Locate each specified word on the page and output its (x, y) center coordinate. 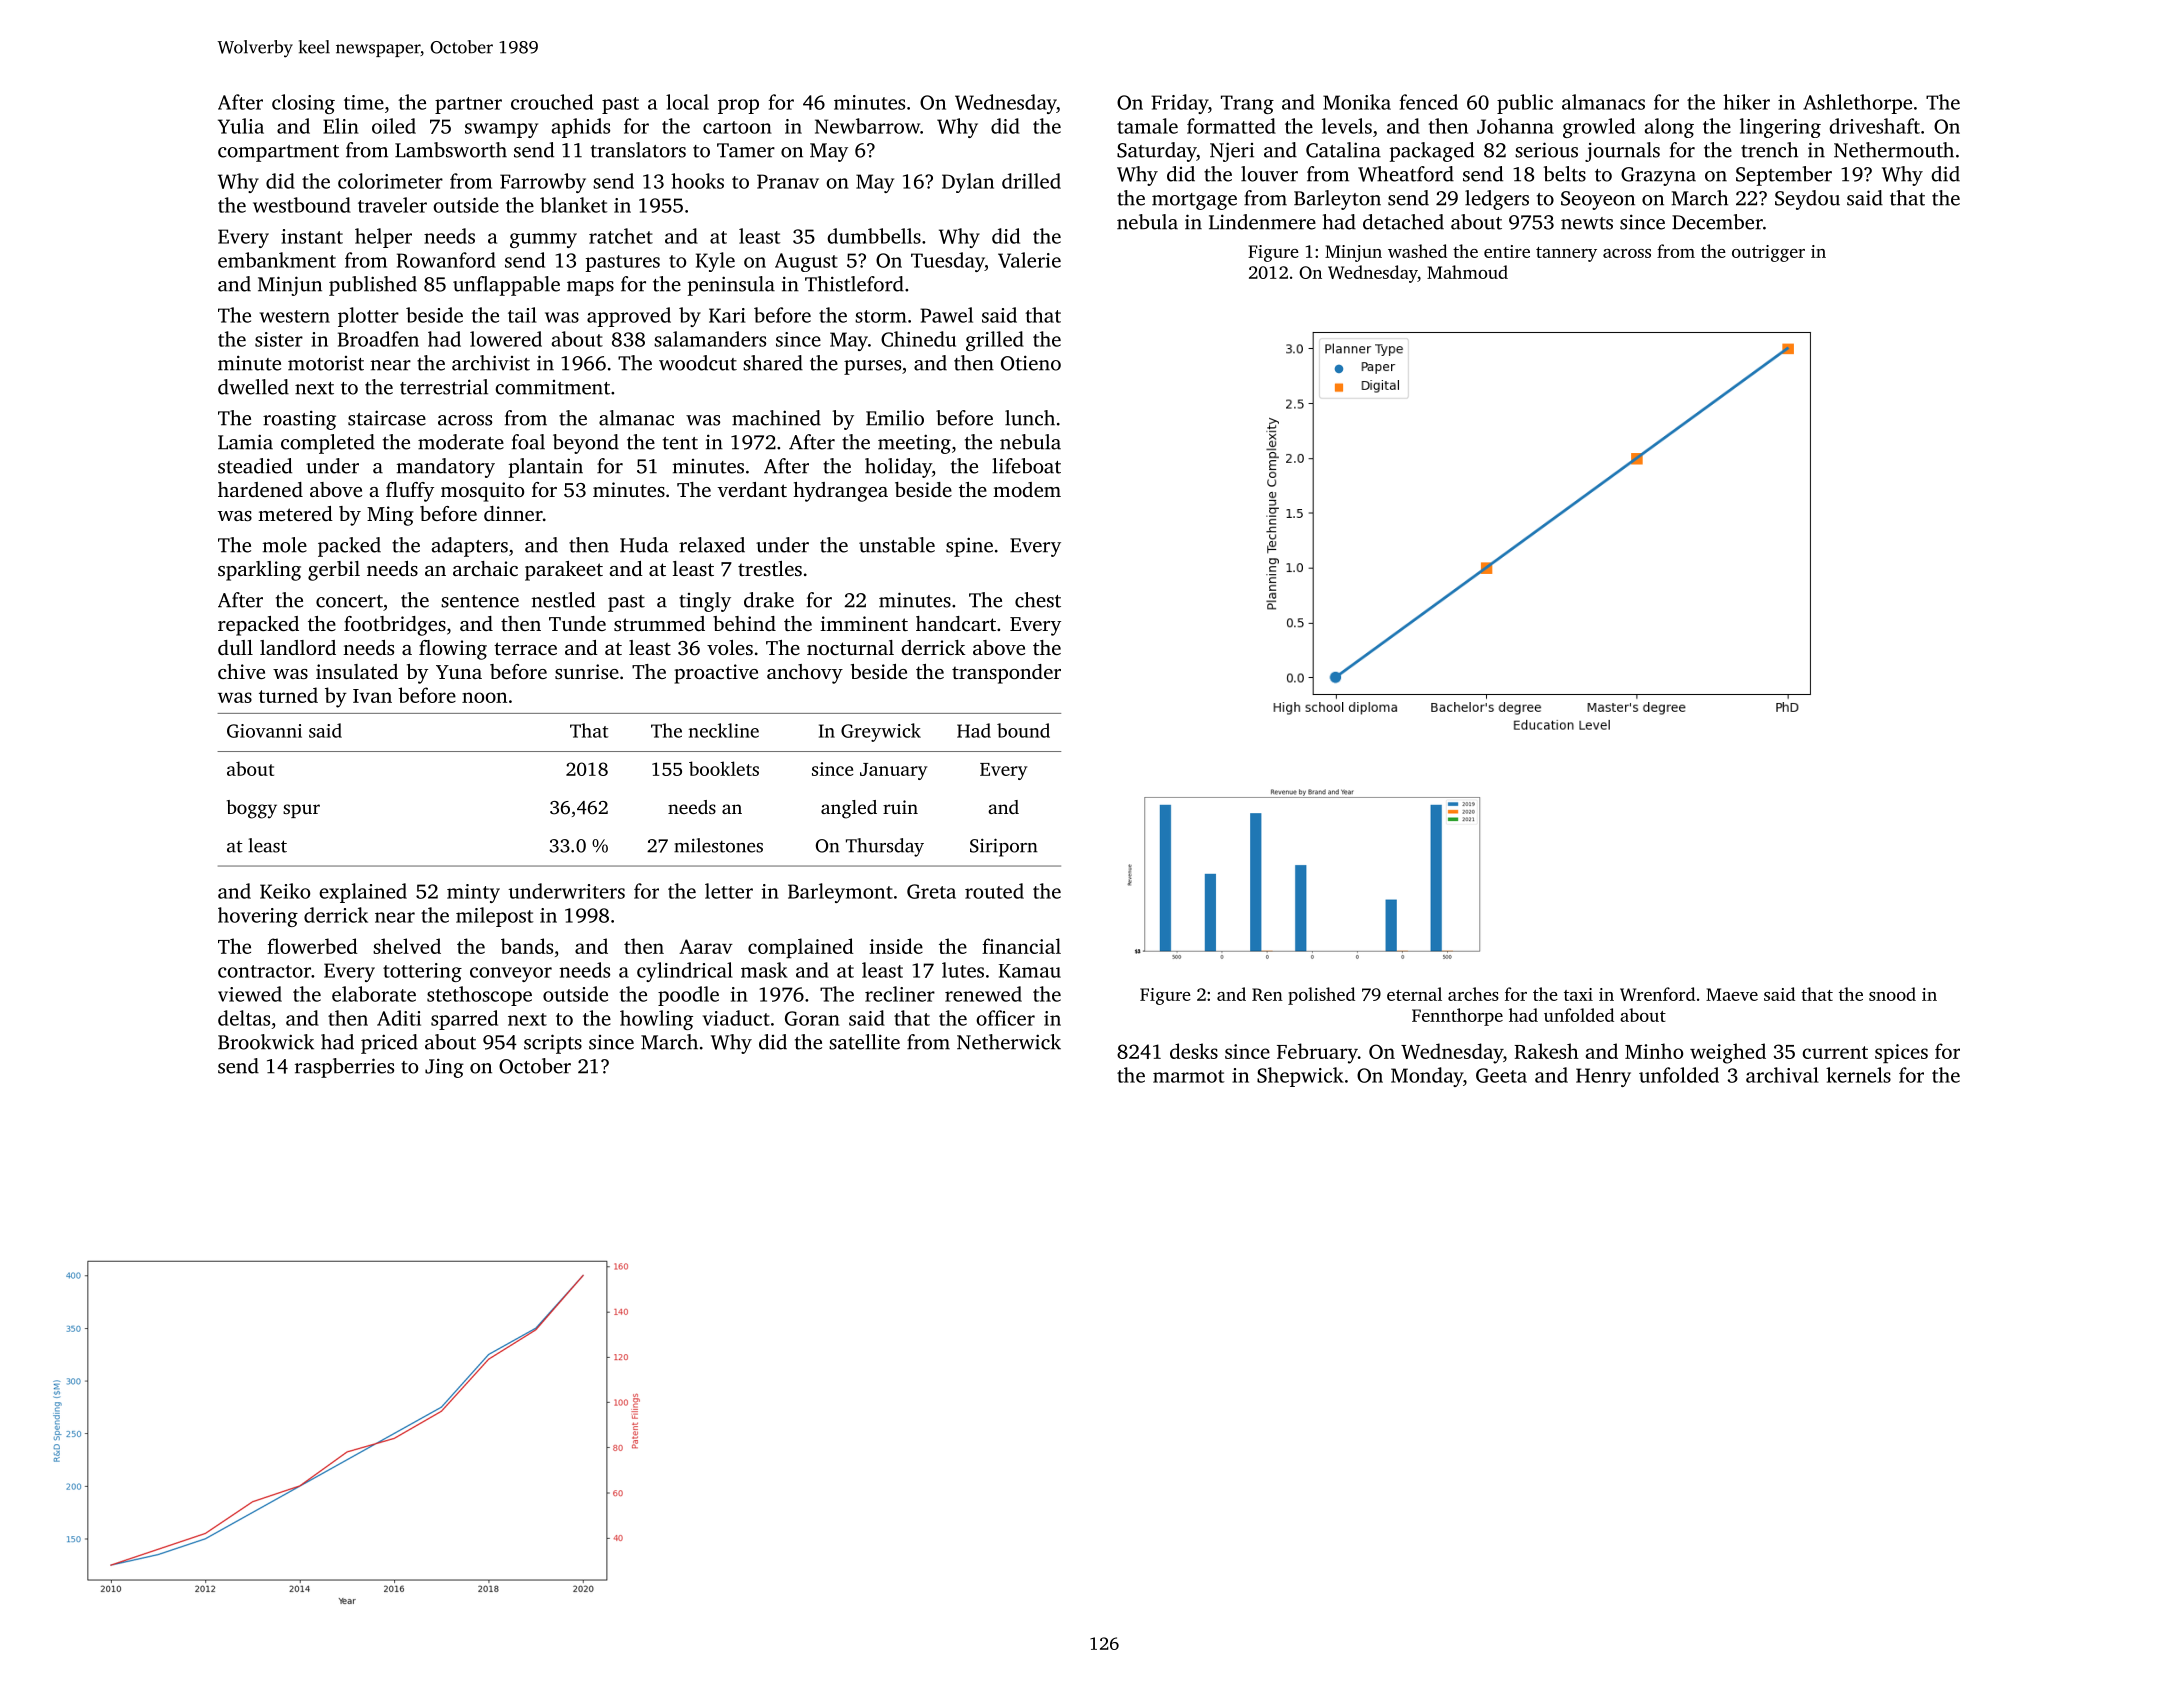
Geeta (1501, 1075)
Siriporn (1004, 847)
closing (303, 104)
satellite (864, 1042)
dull (235, 647)
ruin (900, 807)
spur (301, 811)
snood (1892, 994)
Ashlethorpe (1857, 104)
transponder (1006, 674)
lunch (1030, 418)
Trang (1247, 104)
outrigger (1768, 253)
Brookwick (266, 1042)
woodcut (698, 363)
